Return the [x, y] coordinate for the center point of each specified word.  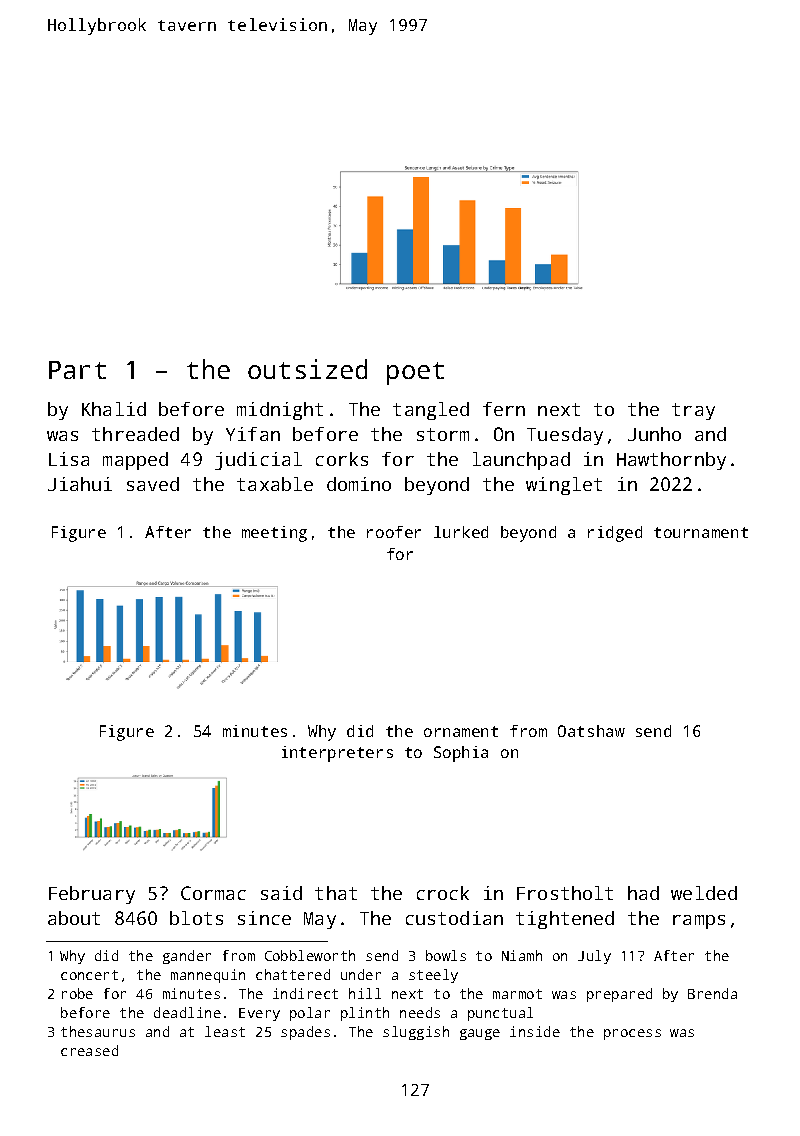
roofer [394, 532]
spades [305, 1033]
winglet [564, 486]
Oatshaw [591, 731]
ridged [615, 534]
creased [89, 1050]
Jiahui [80, 484]
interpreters [337, 754]
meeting [274, 534]
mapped [135, 461]
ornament [461, 731]
